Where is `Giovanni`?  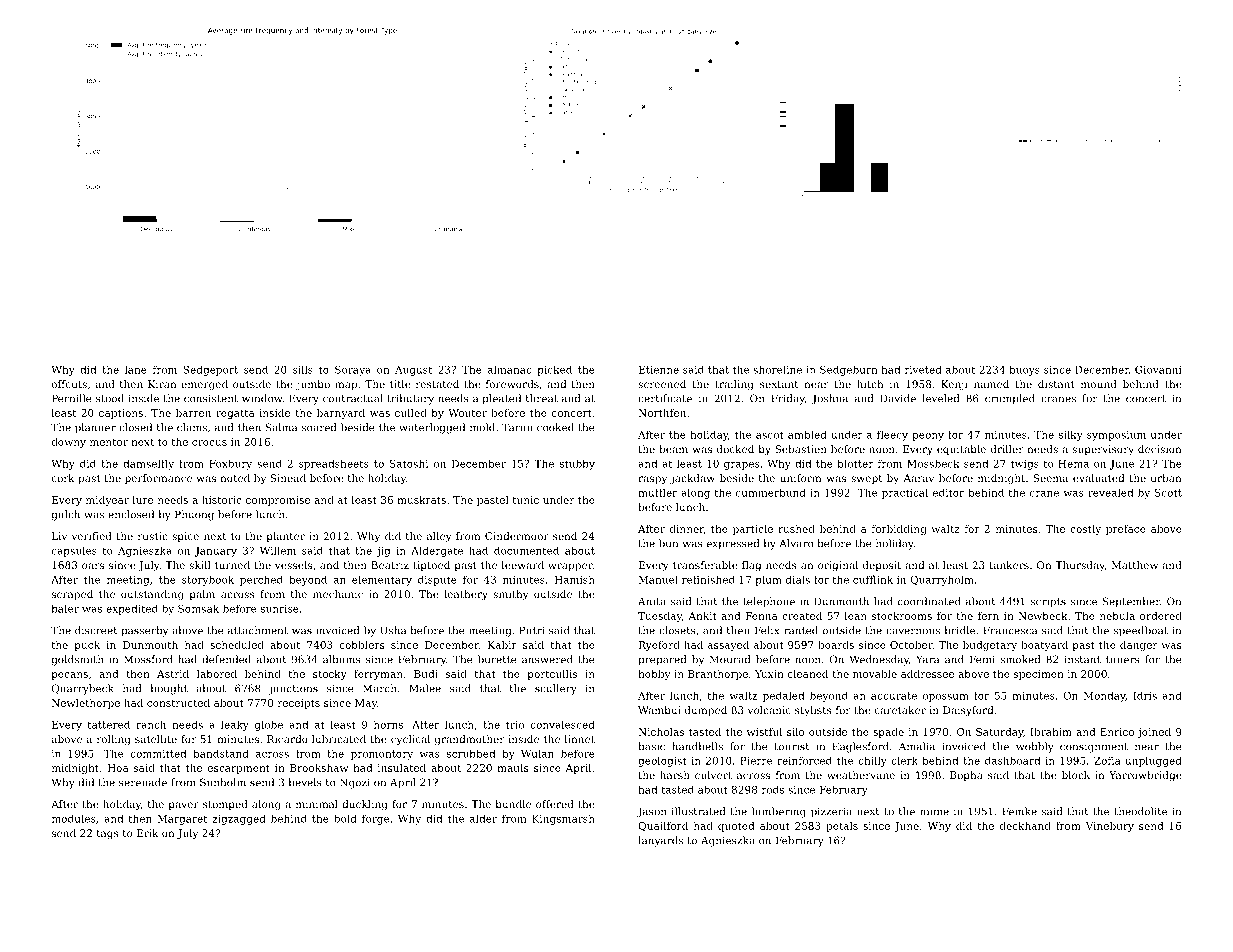 Giovanni is located at coordinates (1158, 369).
